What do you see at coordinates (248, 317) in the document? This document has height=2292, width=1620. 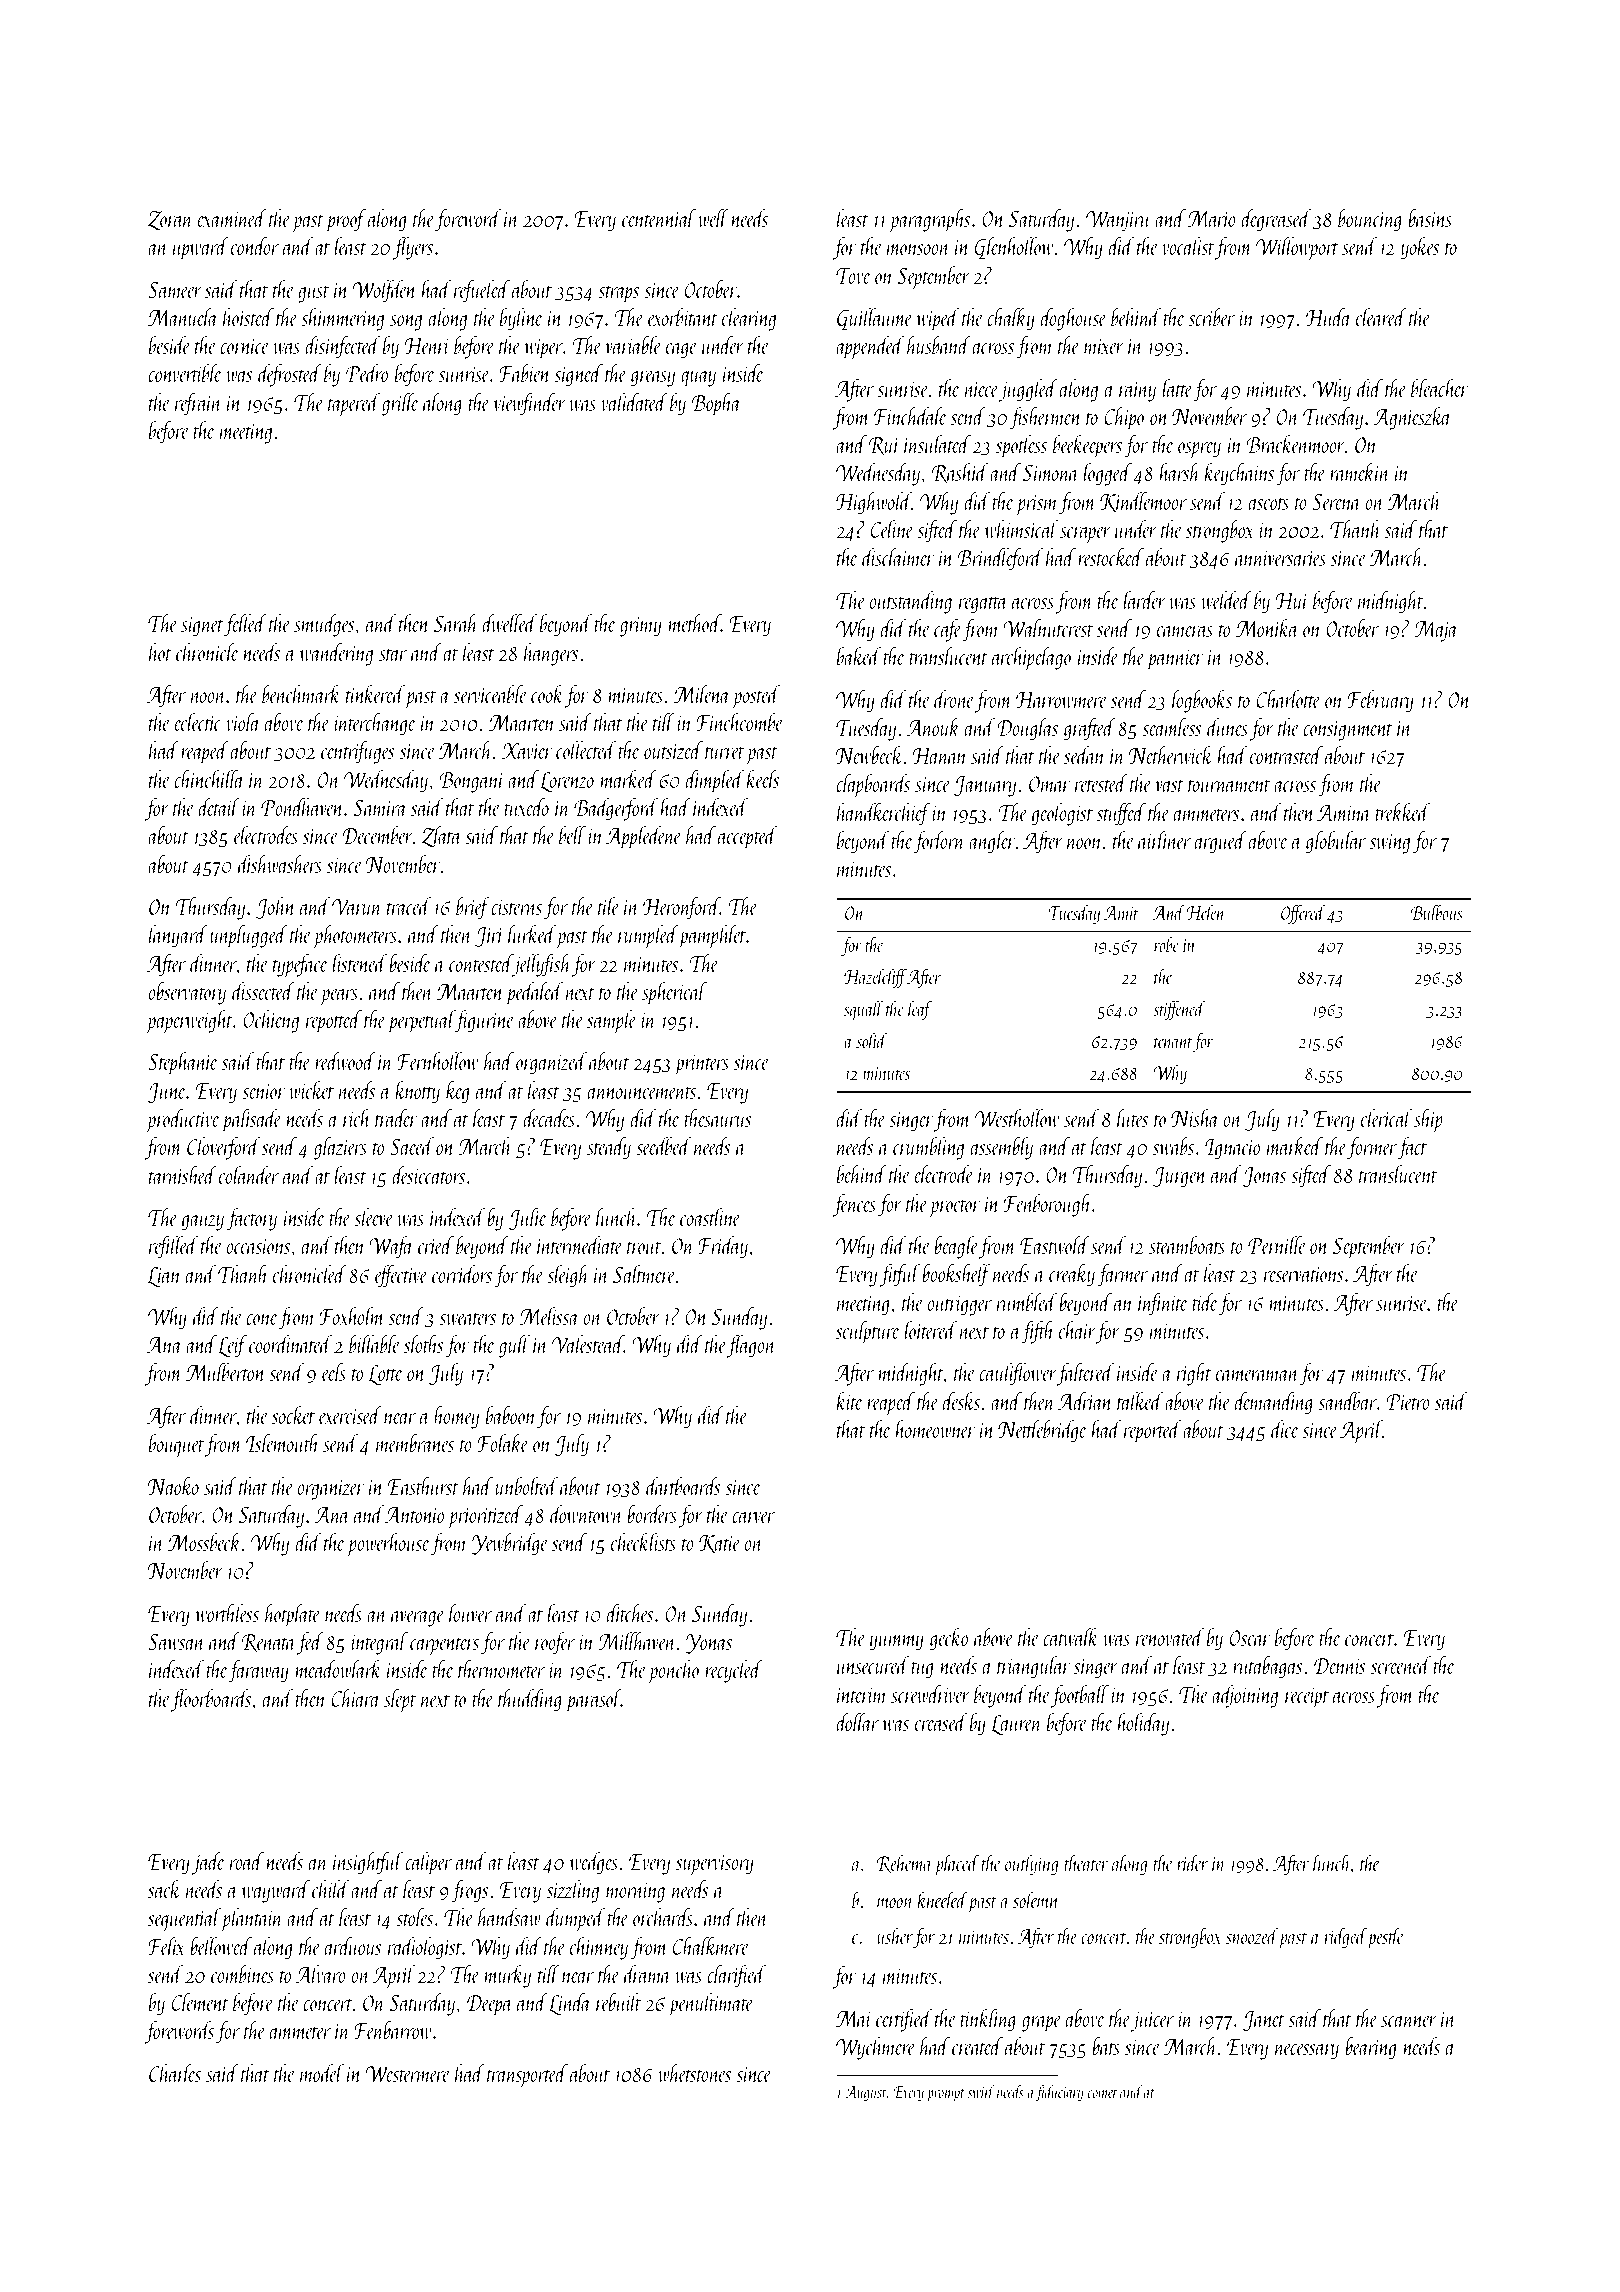 I see `hoisted` at bounding box center [248, 317].
